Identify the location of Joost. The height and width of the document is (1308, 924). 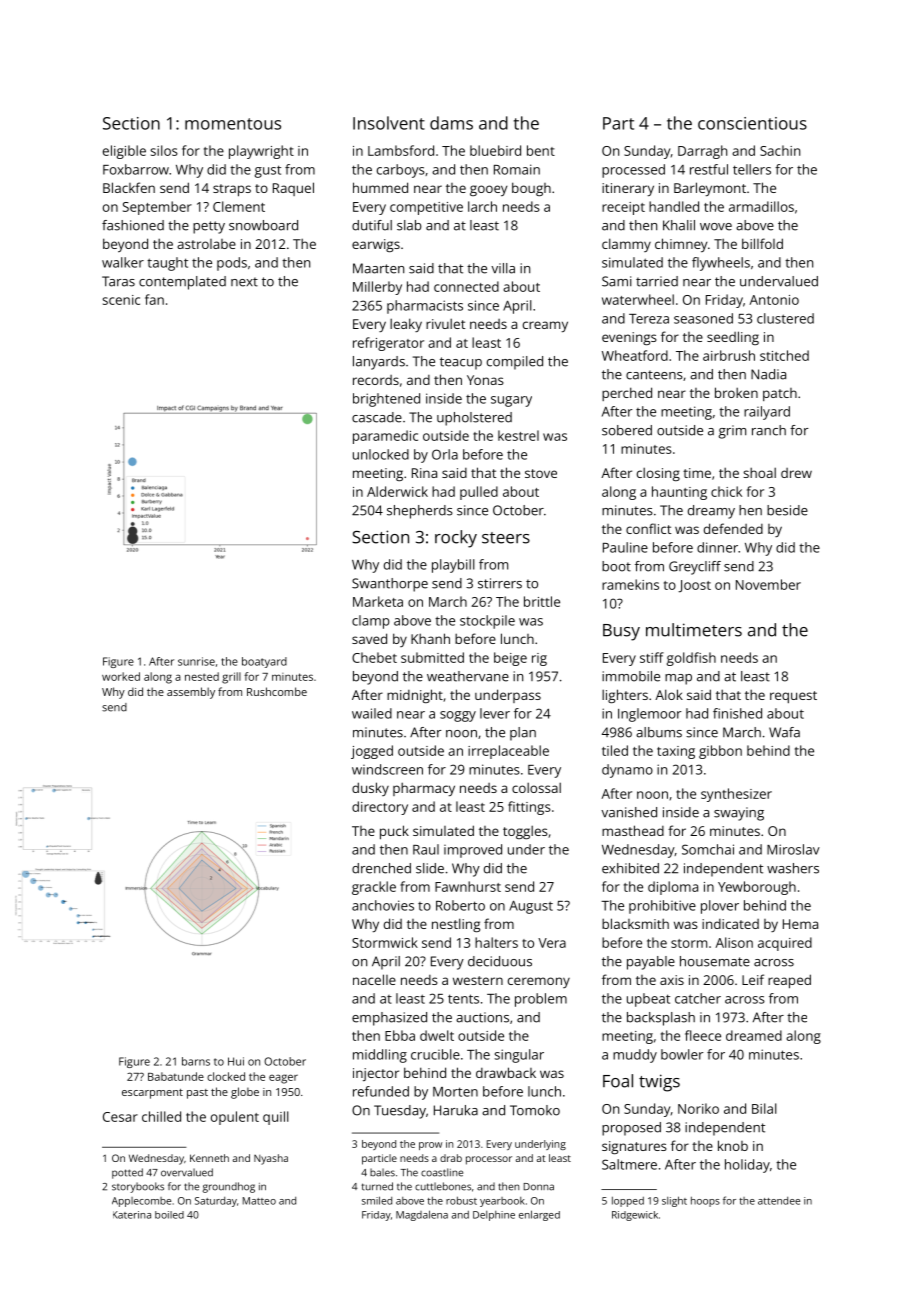
(694, 586).
